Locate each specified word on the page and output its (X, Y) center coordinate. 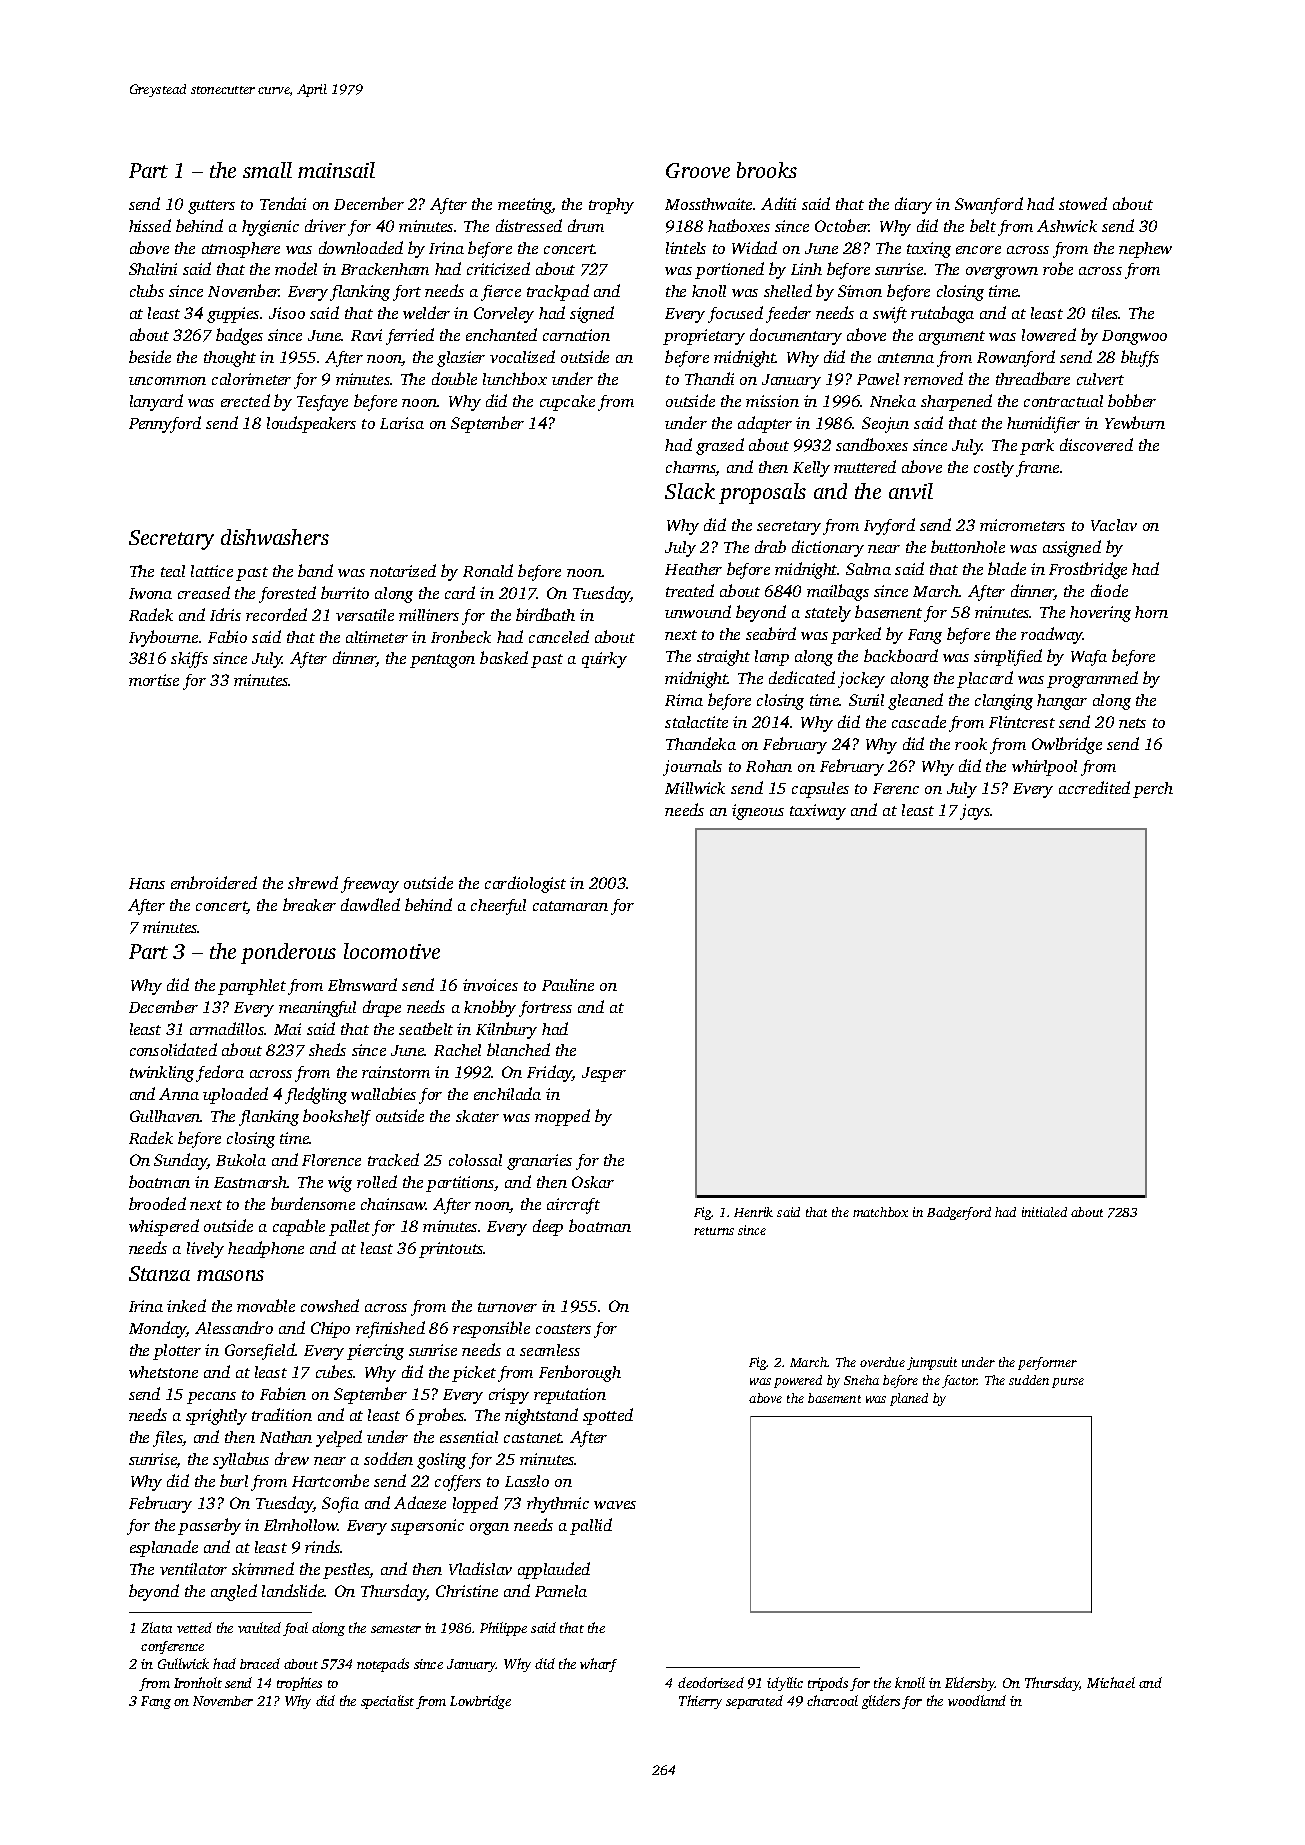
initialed (1044, 1212)
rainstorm (396, 1072)
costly (994, 469)
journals (692, 768)
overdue (882, 1362)
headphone (266, 1249)
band (315, 570)
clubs (147, 290)
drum (586, 225)
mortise (154, 680)
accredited (1094, 787)
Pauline (568, 985)
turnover (507, 1307)
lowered (1049, 334)
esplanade (164, 1548)
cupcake (567, 403)
